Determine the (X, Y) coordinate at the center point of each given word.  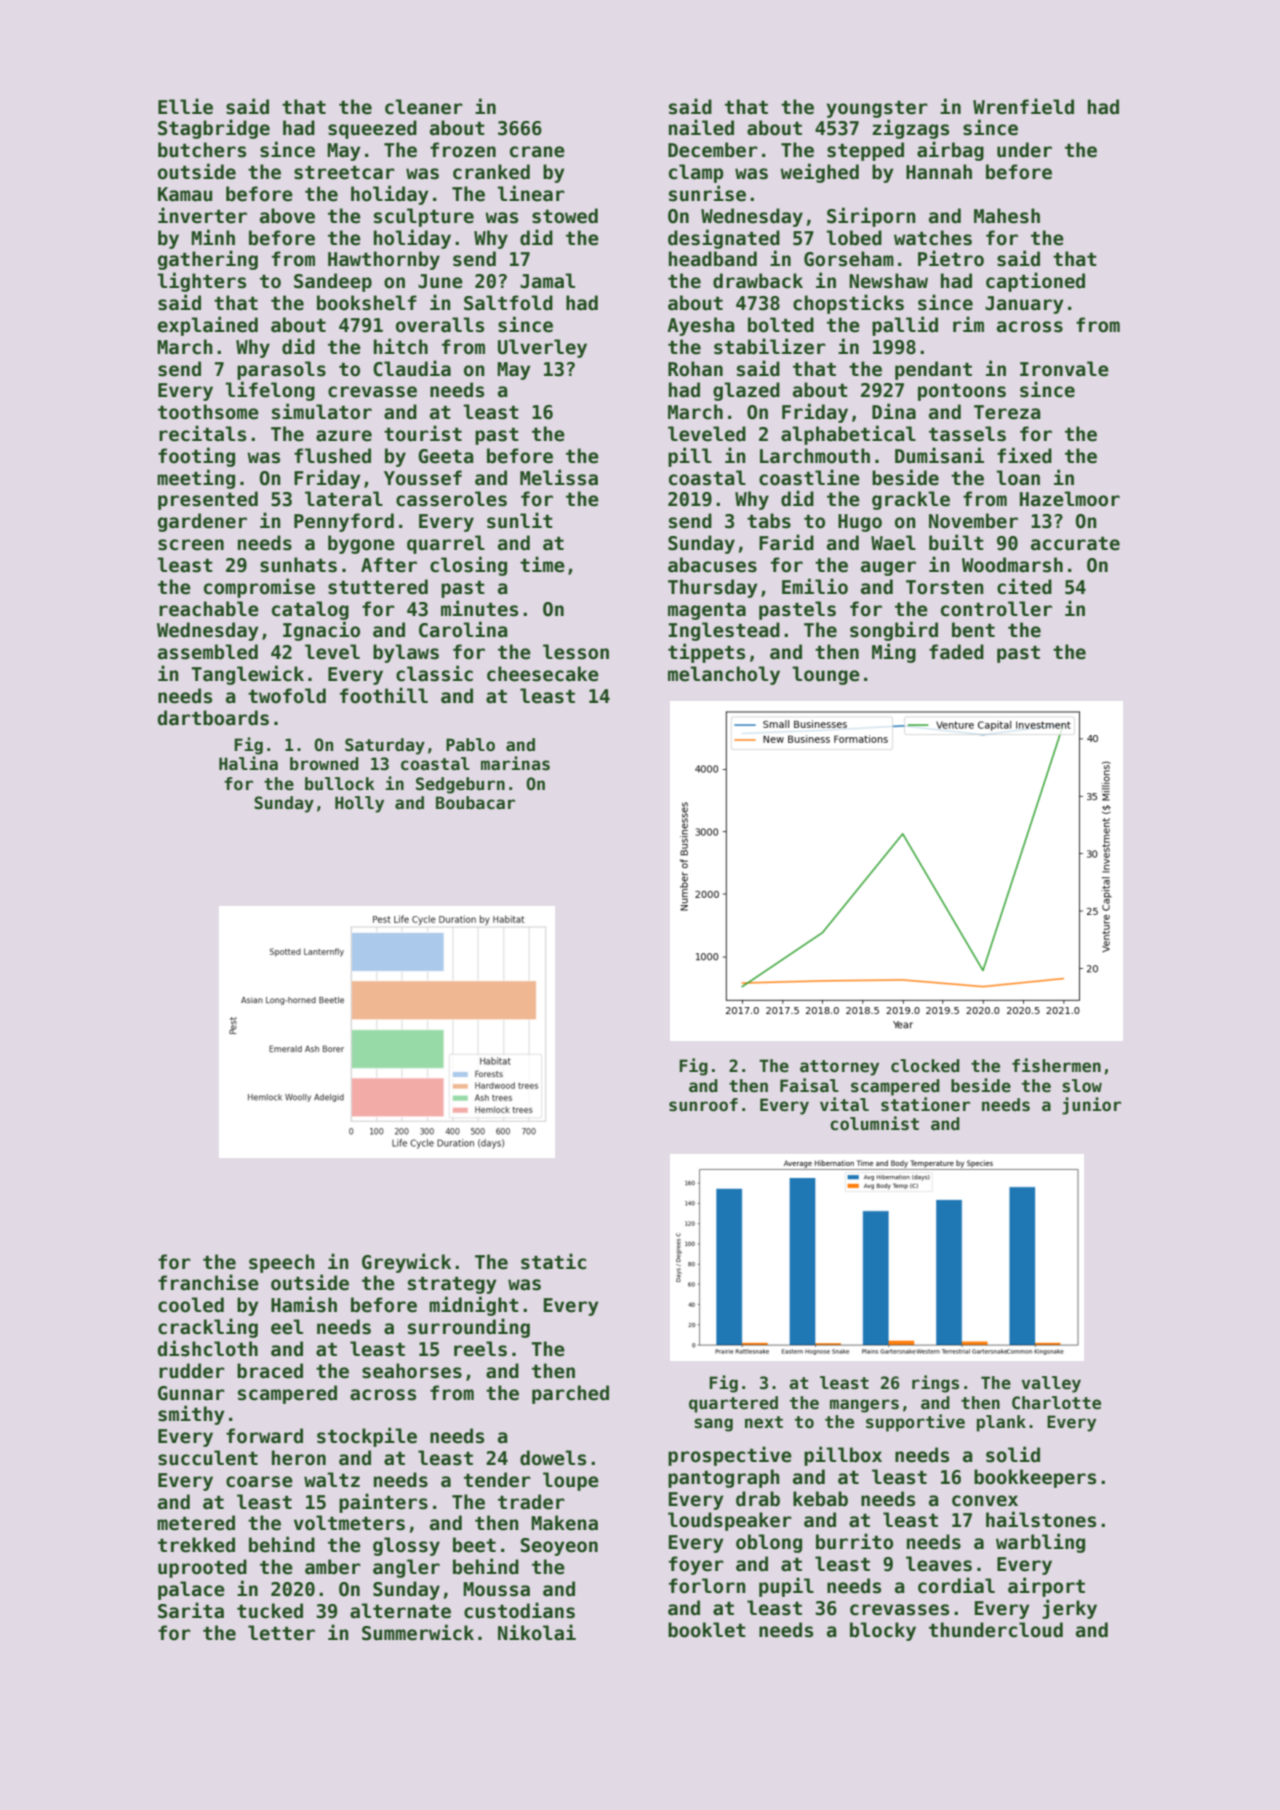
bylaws (406, 653)
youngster (877, 109)
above (287, 216)
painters (383, 1503)
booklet (707, 1630)
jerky (1069, 1609)
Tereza (1007, 412)
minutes (479, 608)
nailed (701, 127)
